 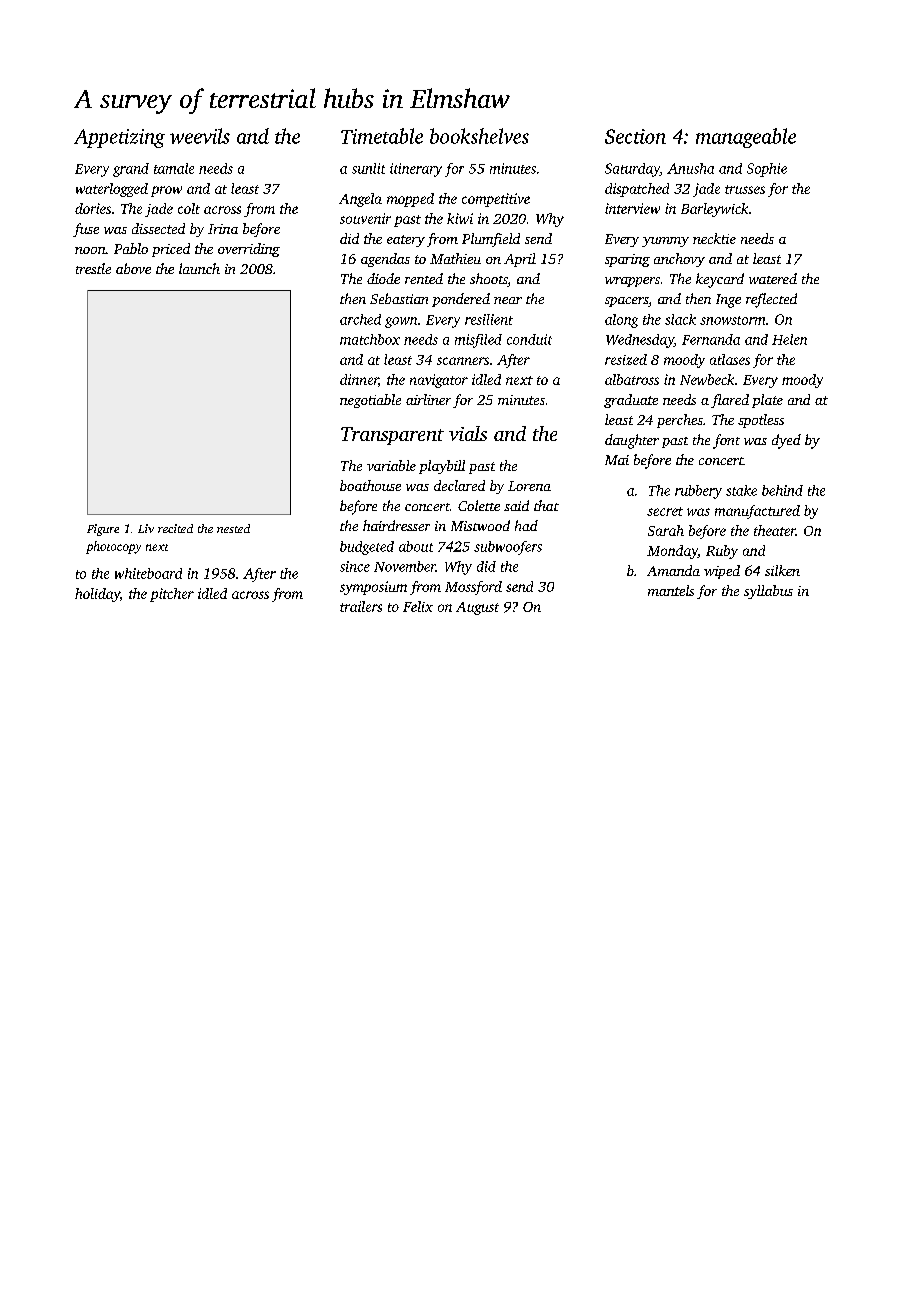 What do you see at coordinates (113, 547) in the screenshot?
I see `photocopy` at bounding box center [113, 547].
